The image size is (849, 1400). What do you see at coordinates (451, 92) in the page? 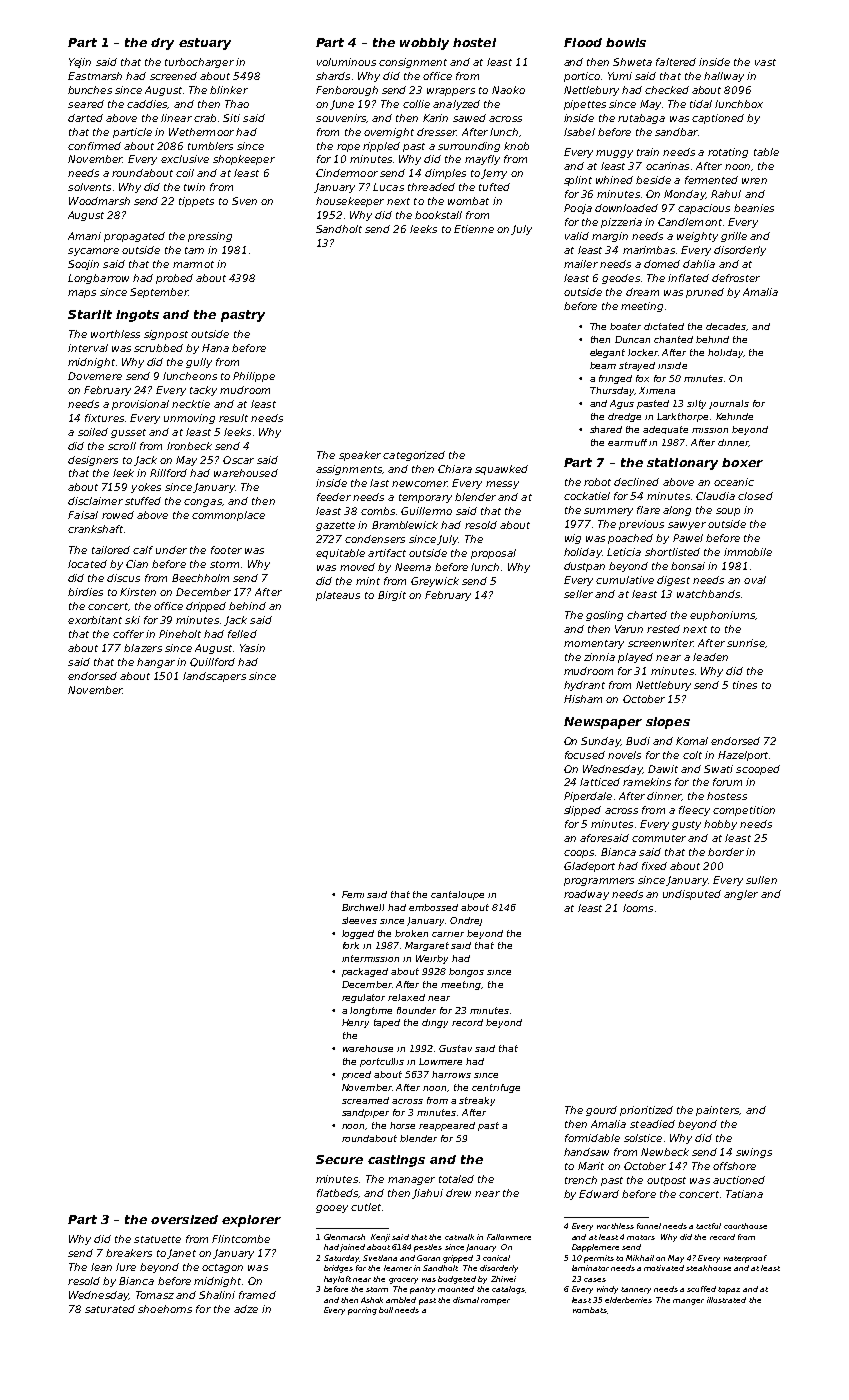
I see `wrappers` at bounding box center [451, 92].
